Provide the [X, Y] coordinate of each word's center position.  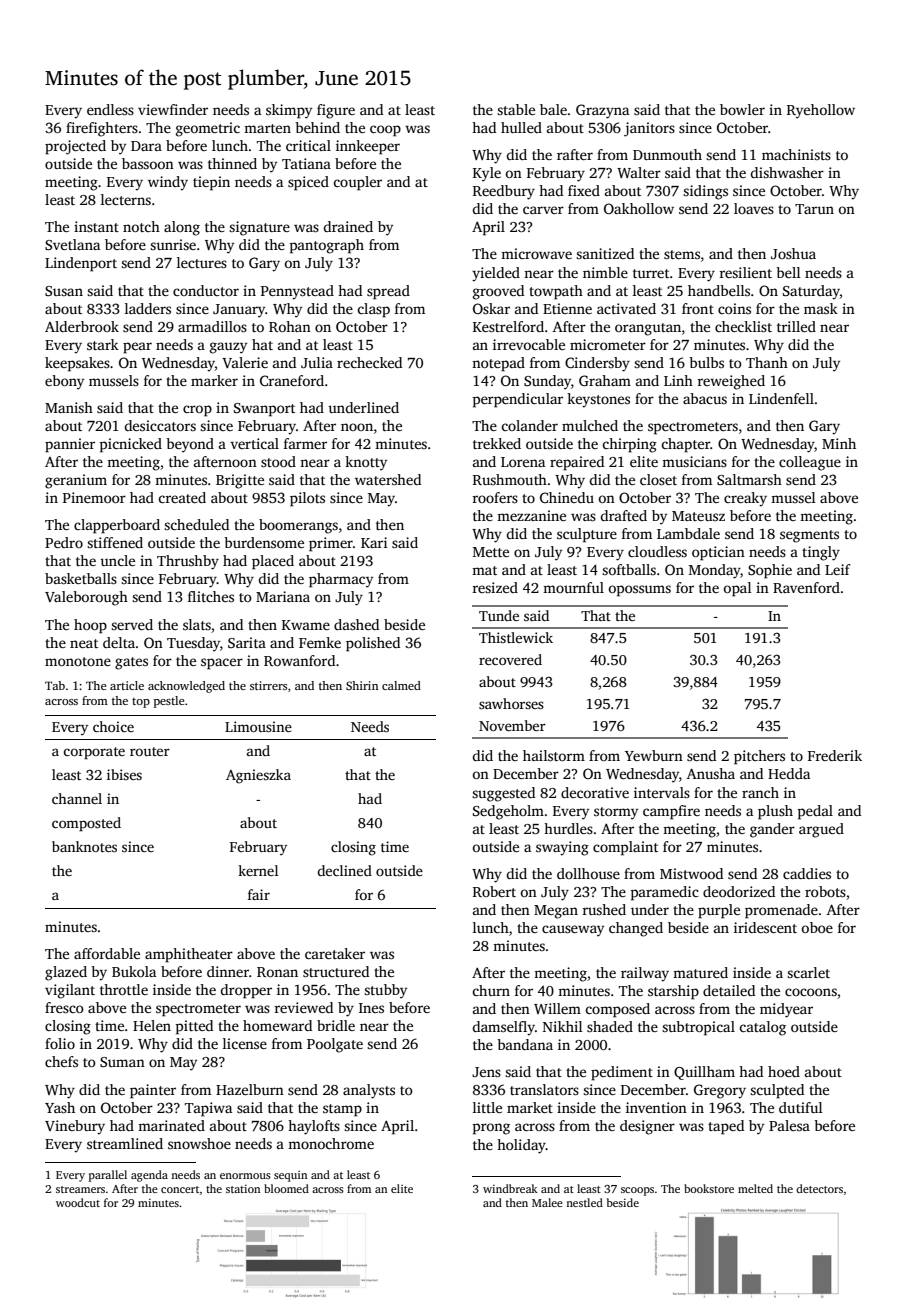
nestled [584, 1202]
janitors [649, 129]
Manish [69, 407]
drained [348, 226]
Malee [547, 1202]
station [243, 1189]
